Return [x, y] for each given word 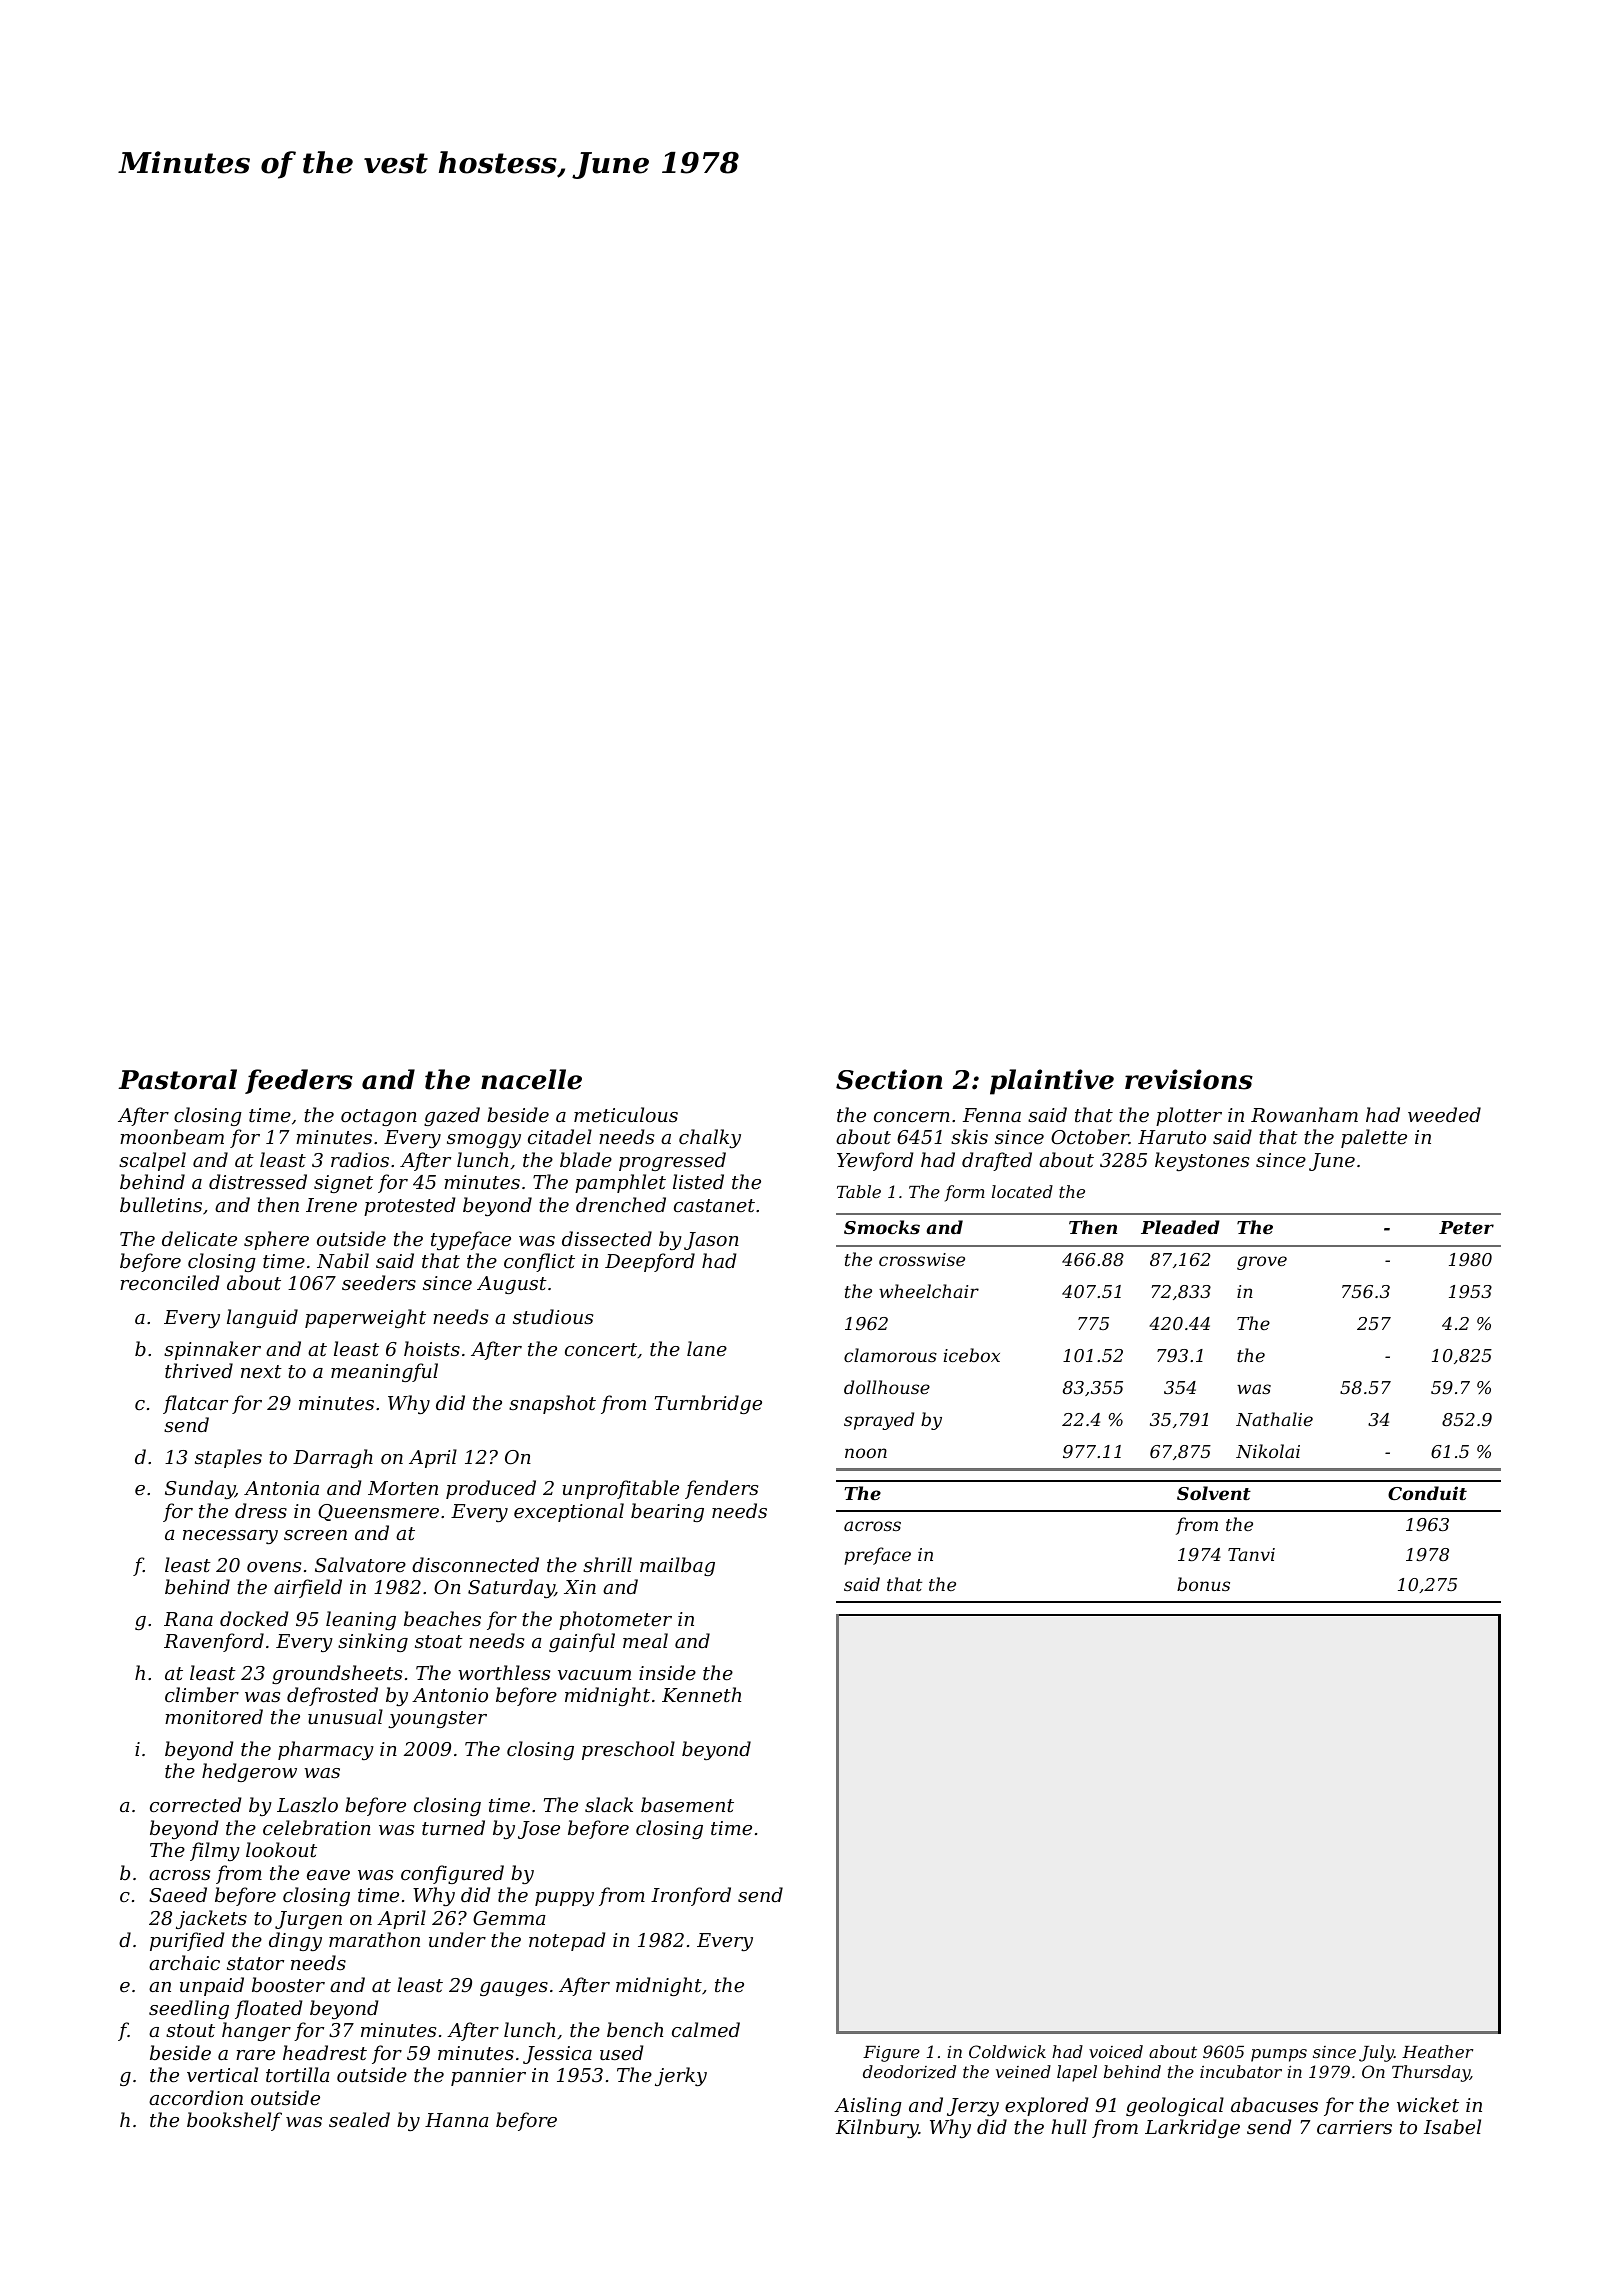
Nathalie [1274, 1419]
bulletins [161, 1204]
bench [635, 2029]
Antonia [281, 1488]
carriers [1354, 2127]
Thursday [1431, 2073]
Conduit [1427, 1493]
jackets [211, 1919]
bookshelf [234, 2121]
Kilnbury [877, 2128]
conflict [539, 1262]
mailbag [677, 1566]
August [512, 1285]
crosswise [922, 1259]
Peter [1466, 1227]
